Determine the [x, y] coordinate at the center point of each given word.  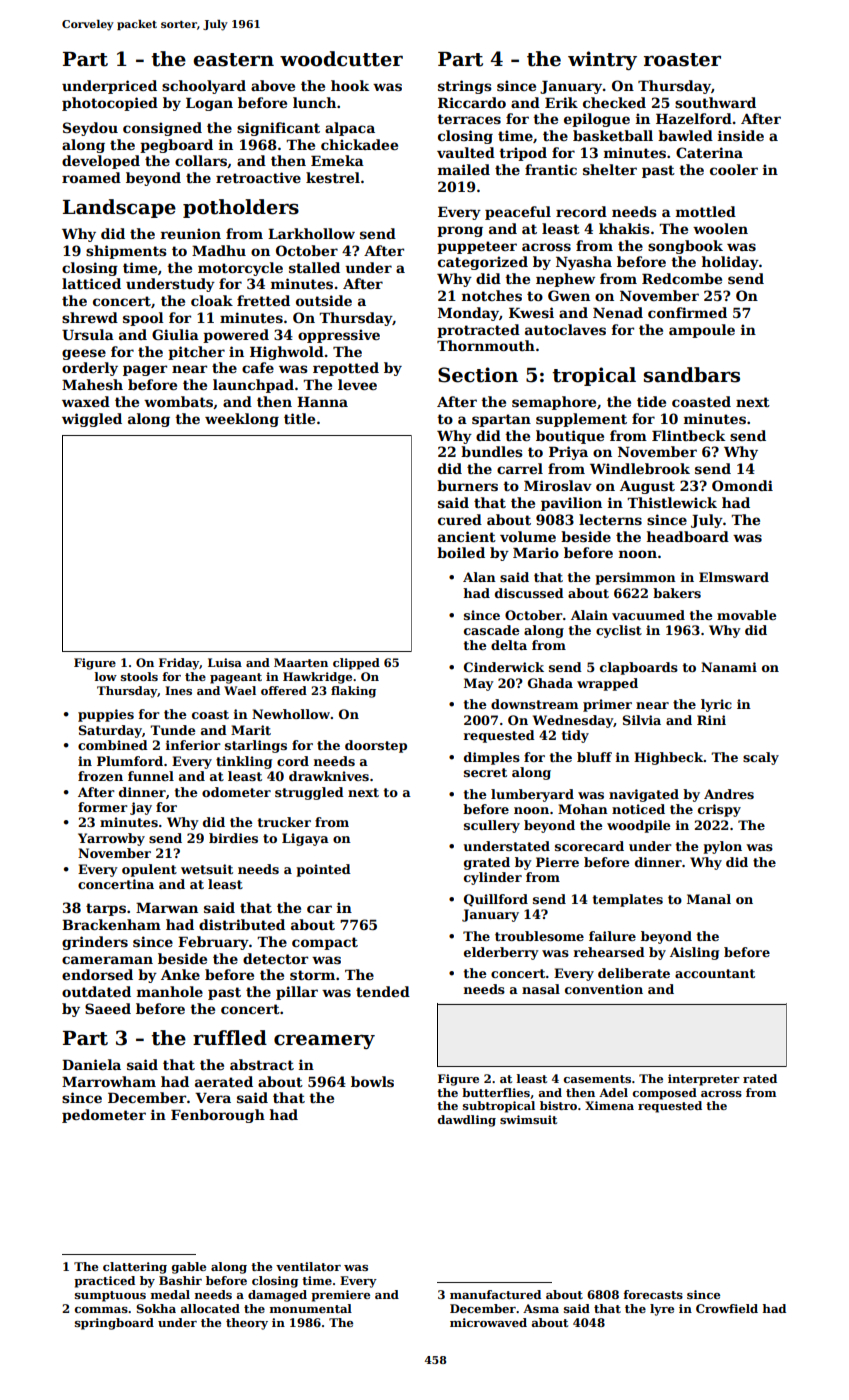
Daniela [91, 1064]
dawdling [466, 1121]
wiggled [92, 420]
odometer [236, 792]
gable [189, 1268]
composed [665, 1094]
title [299, 418]
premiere [340, 1296]
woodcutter [341, 59]
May [479, 684]
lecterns [610, 519]
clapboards [639, 668]
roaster [682, 60]
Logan [209, 104]
